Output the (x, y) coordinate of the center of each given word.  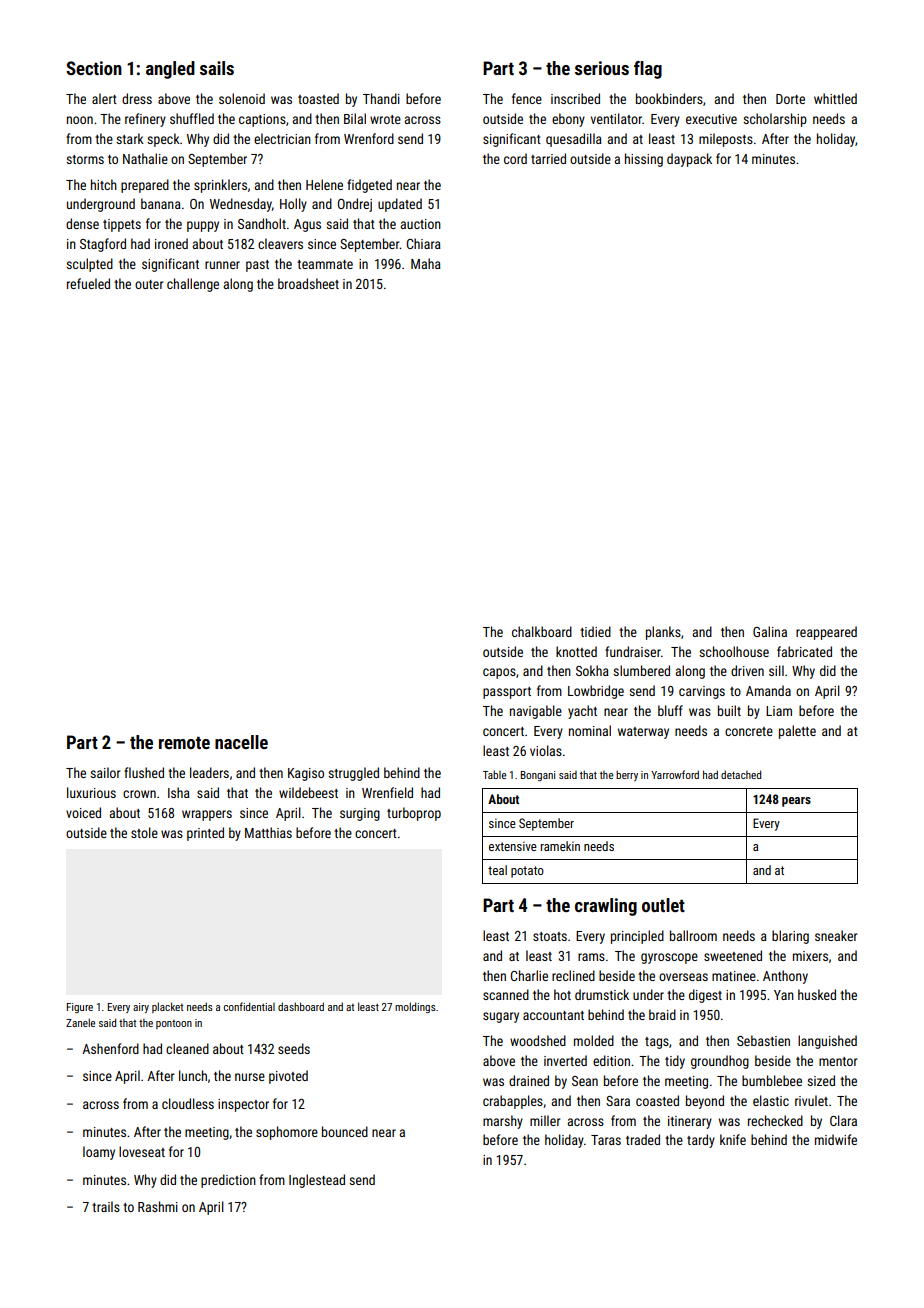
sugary (501, 1017)
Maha (426, 263)
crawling (606, 907)
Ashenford (110, 1048)
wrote (385, 119)
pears (796, 802)
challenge (193, 285)
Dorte (790, 99)
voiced (83, 812)
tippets (122, 225)
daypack (689, 160)
